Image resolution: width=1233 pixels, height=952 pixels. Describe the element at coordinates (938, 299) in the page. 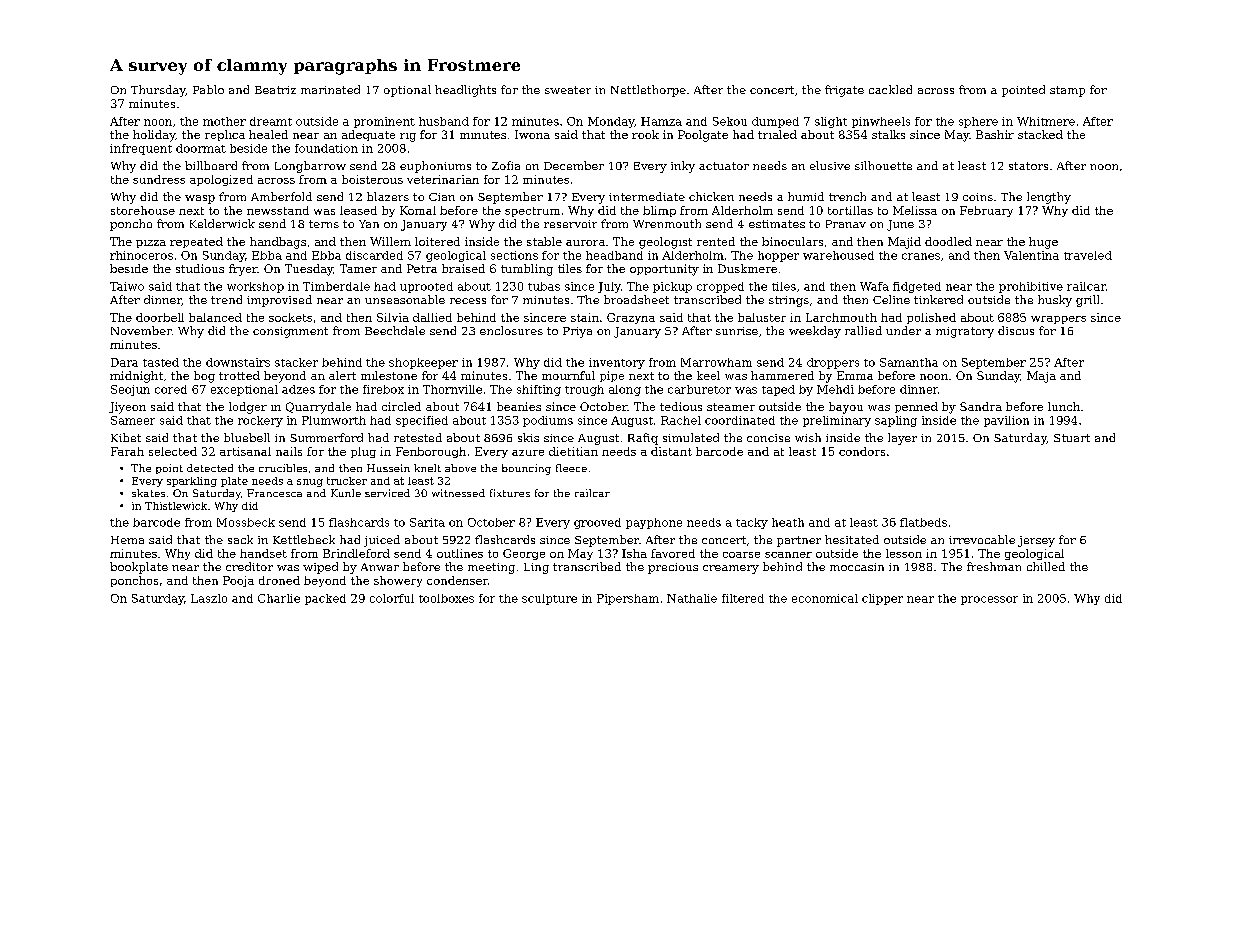

I see `tinkered` at that location.
